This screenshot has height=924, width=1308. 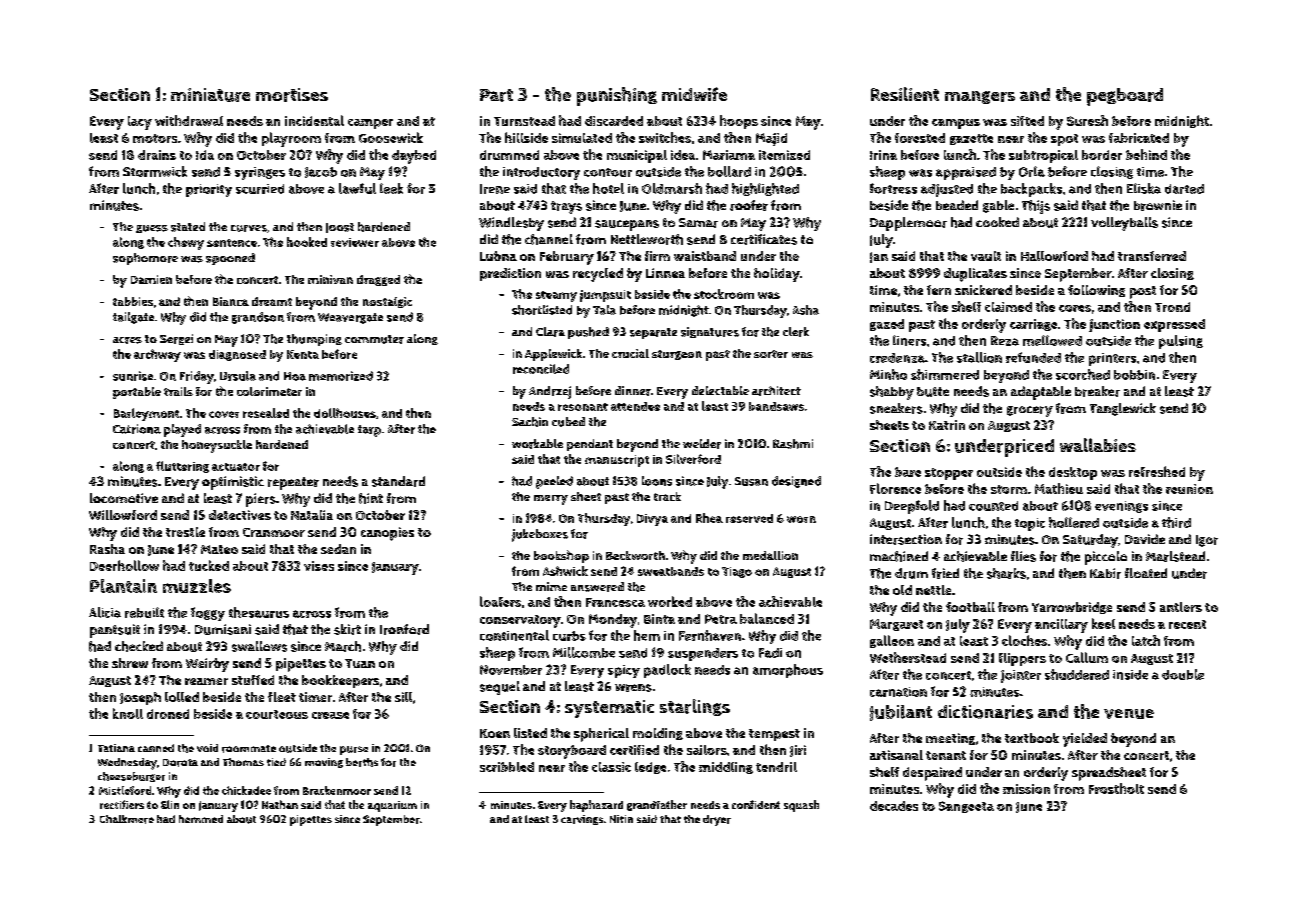 I want to click on vises, so click(x=319, y=566).
